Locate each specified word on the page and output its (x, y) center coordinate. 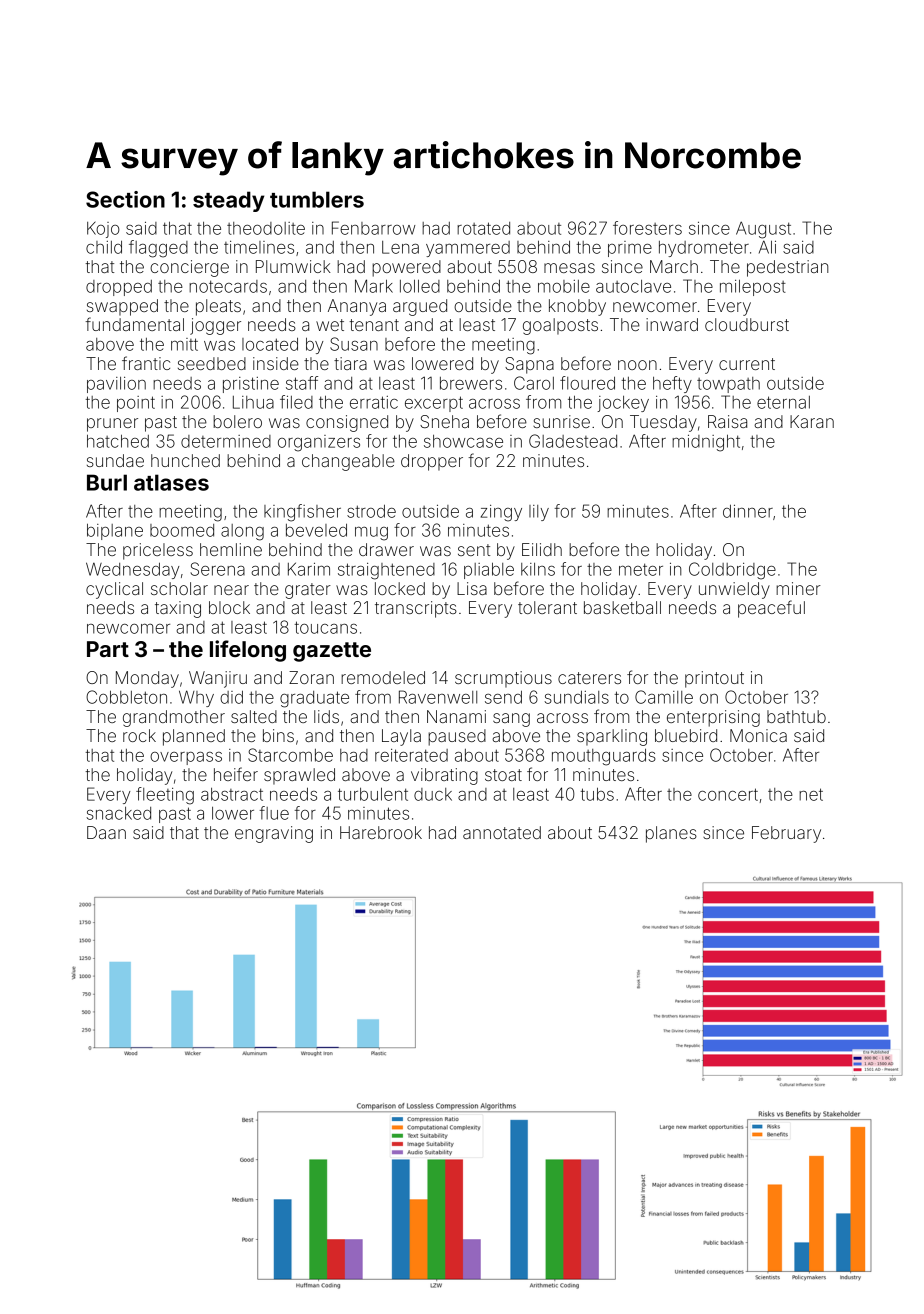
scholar (179, 588)
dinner (748, 511)
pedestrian (787, 268)
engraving (274, 834)
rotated (483, 228)
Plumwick (293, 266)
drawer (386, 549)
